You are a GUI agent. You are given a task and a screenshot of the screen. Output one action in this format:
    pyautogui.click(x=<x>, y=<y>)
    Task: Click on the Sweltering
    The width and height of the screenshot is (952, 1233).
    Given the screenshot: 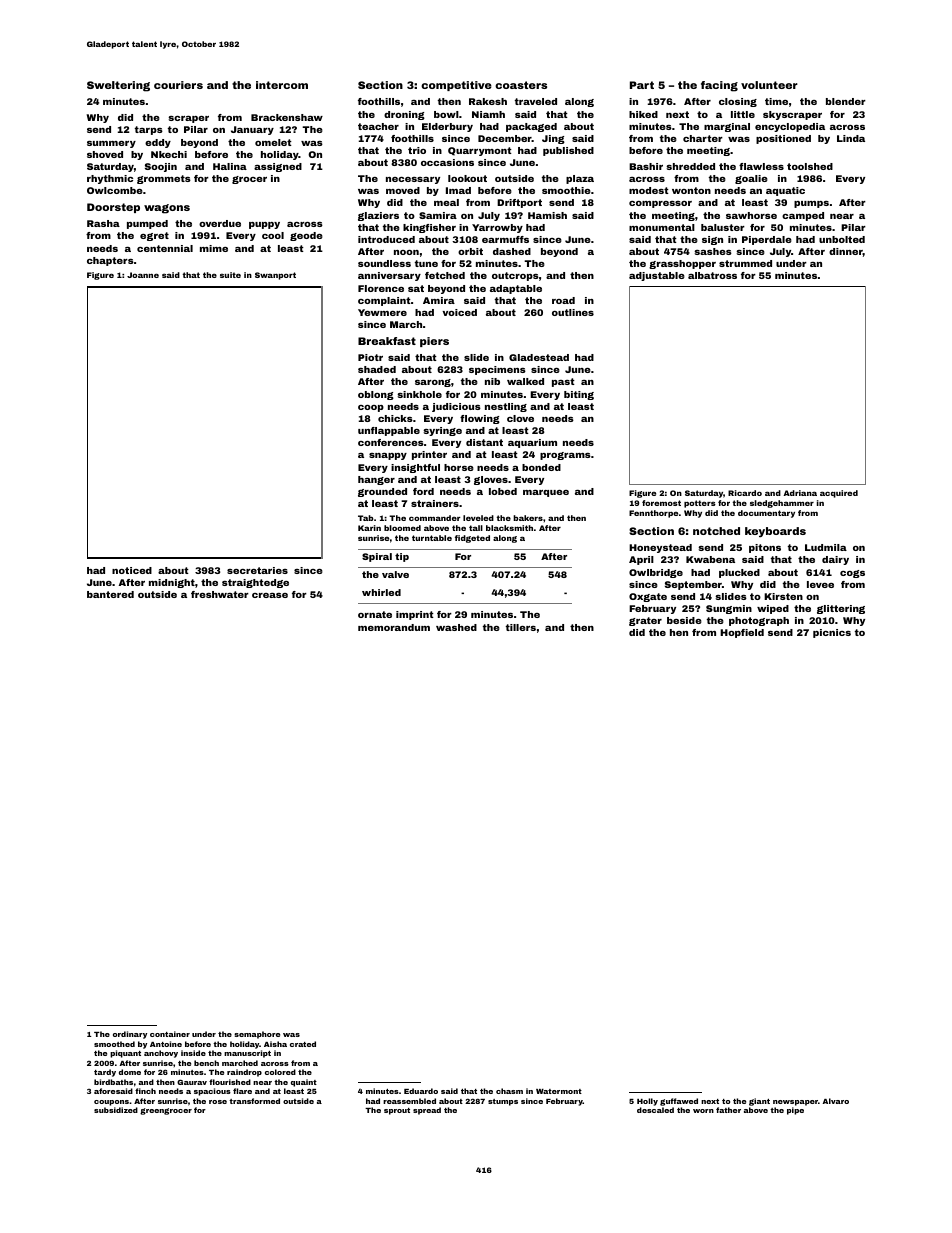 What is the action you would take?
    pyautogui.click(x=118, y=86)
